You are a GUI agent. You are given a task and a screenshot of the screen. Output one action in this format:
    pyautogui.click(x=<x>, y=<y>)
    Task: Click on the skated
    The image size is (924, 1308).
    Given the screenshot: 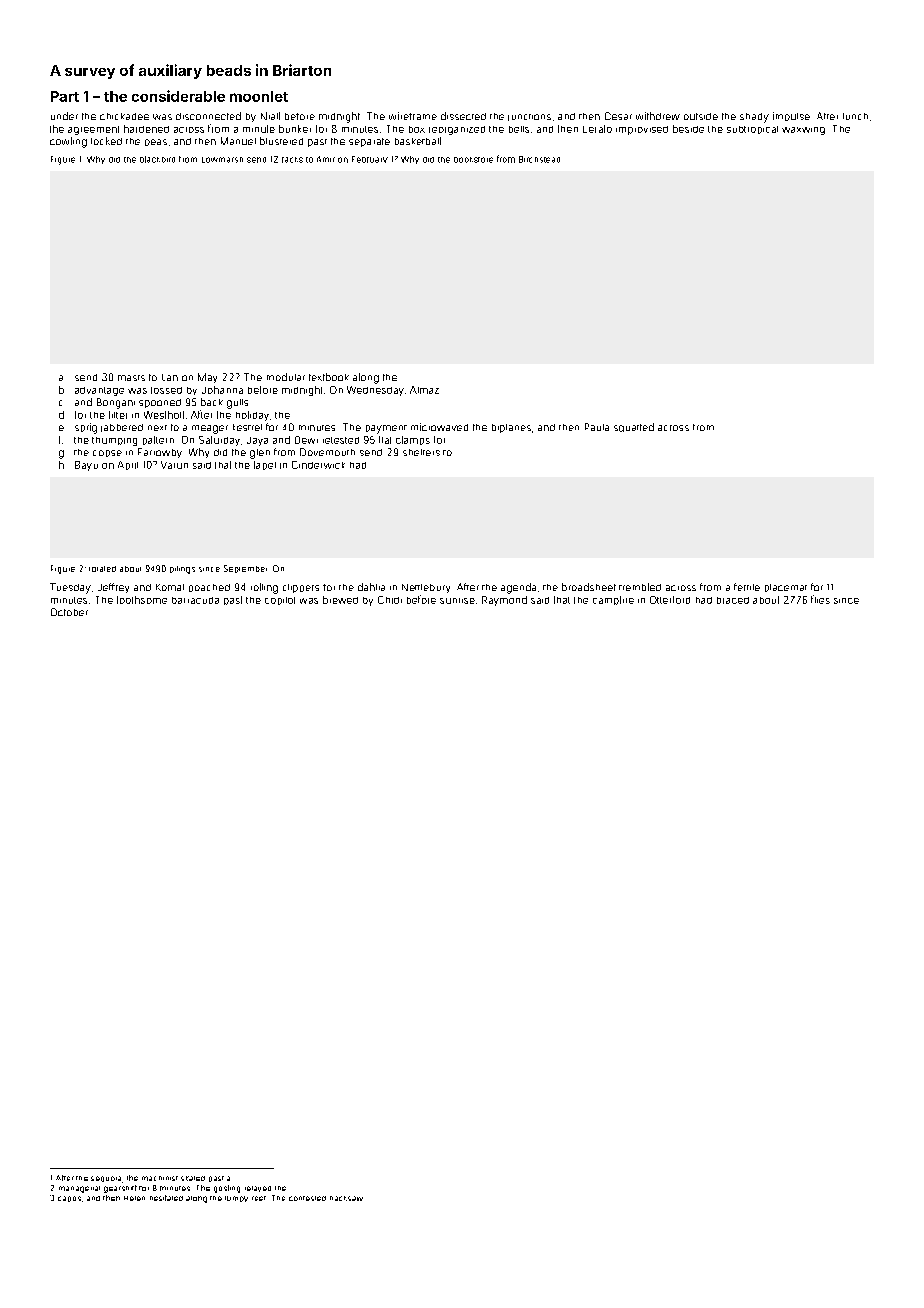 What is the action you would take?
    pyautogui.click(x=193, y=1178)
